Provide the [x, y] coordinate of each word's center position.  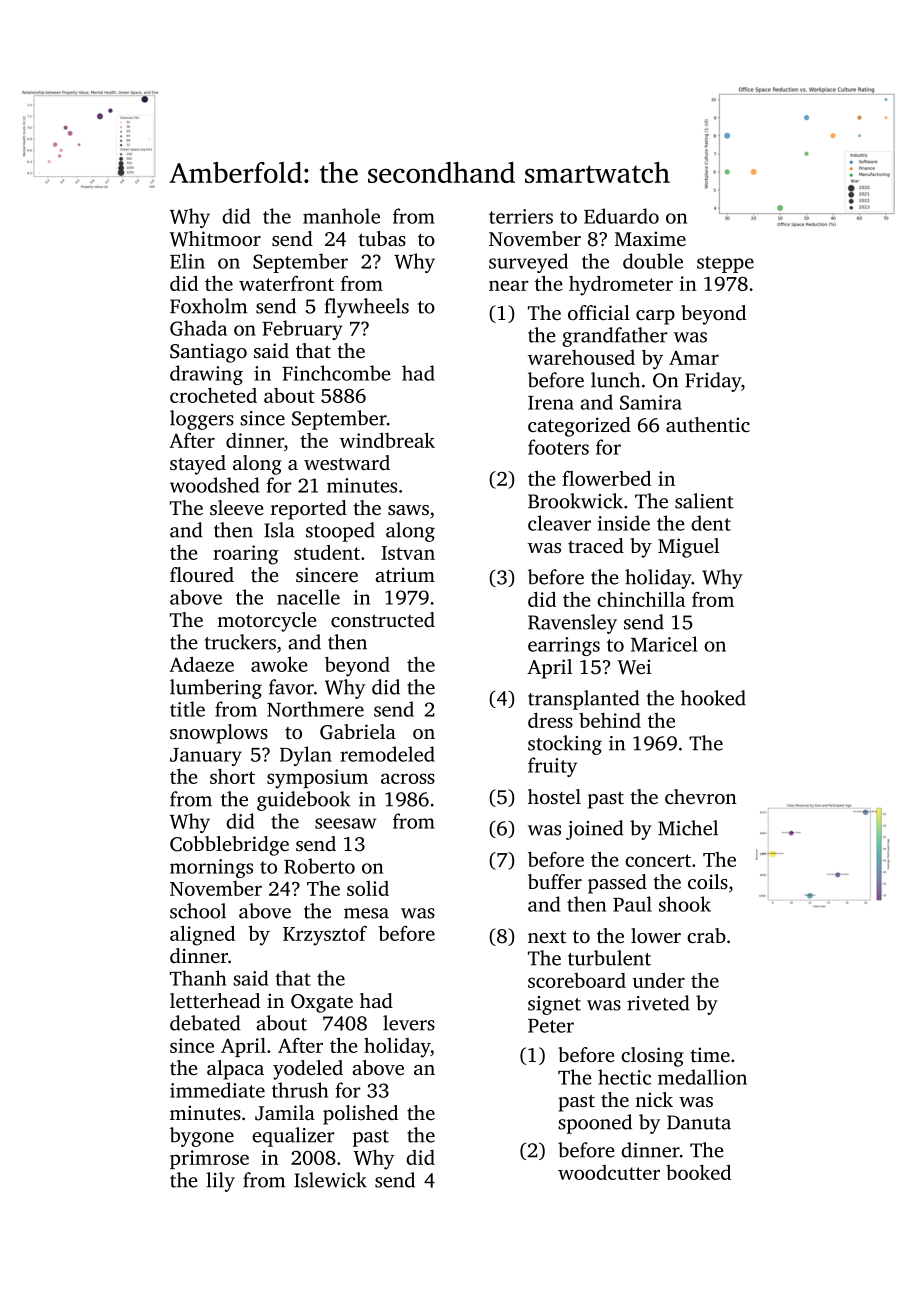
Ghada [198, 328]
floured [202, 574]
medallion [702, 1077]
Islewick [330, 1180]
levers [409, 1023]
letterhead [215, 1000]
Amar [694, 358]
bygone [202, 1137]
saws [408, 510]
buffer [555, 881]
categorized [579, 427]
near [509, 285]
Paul [632, 904]
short [232, 776]
